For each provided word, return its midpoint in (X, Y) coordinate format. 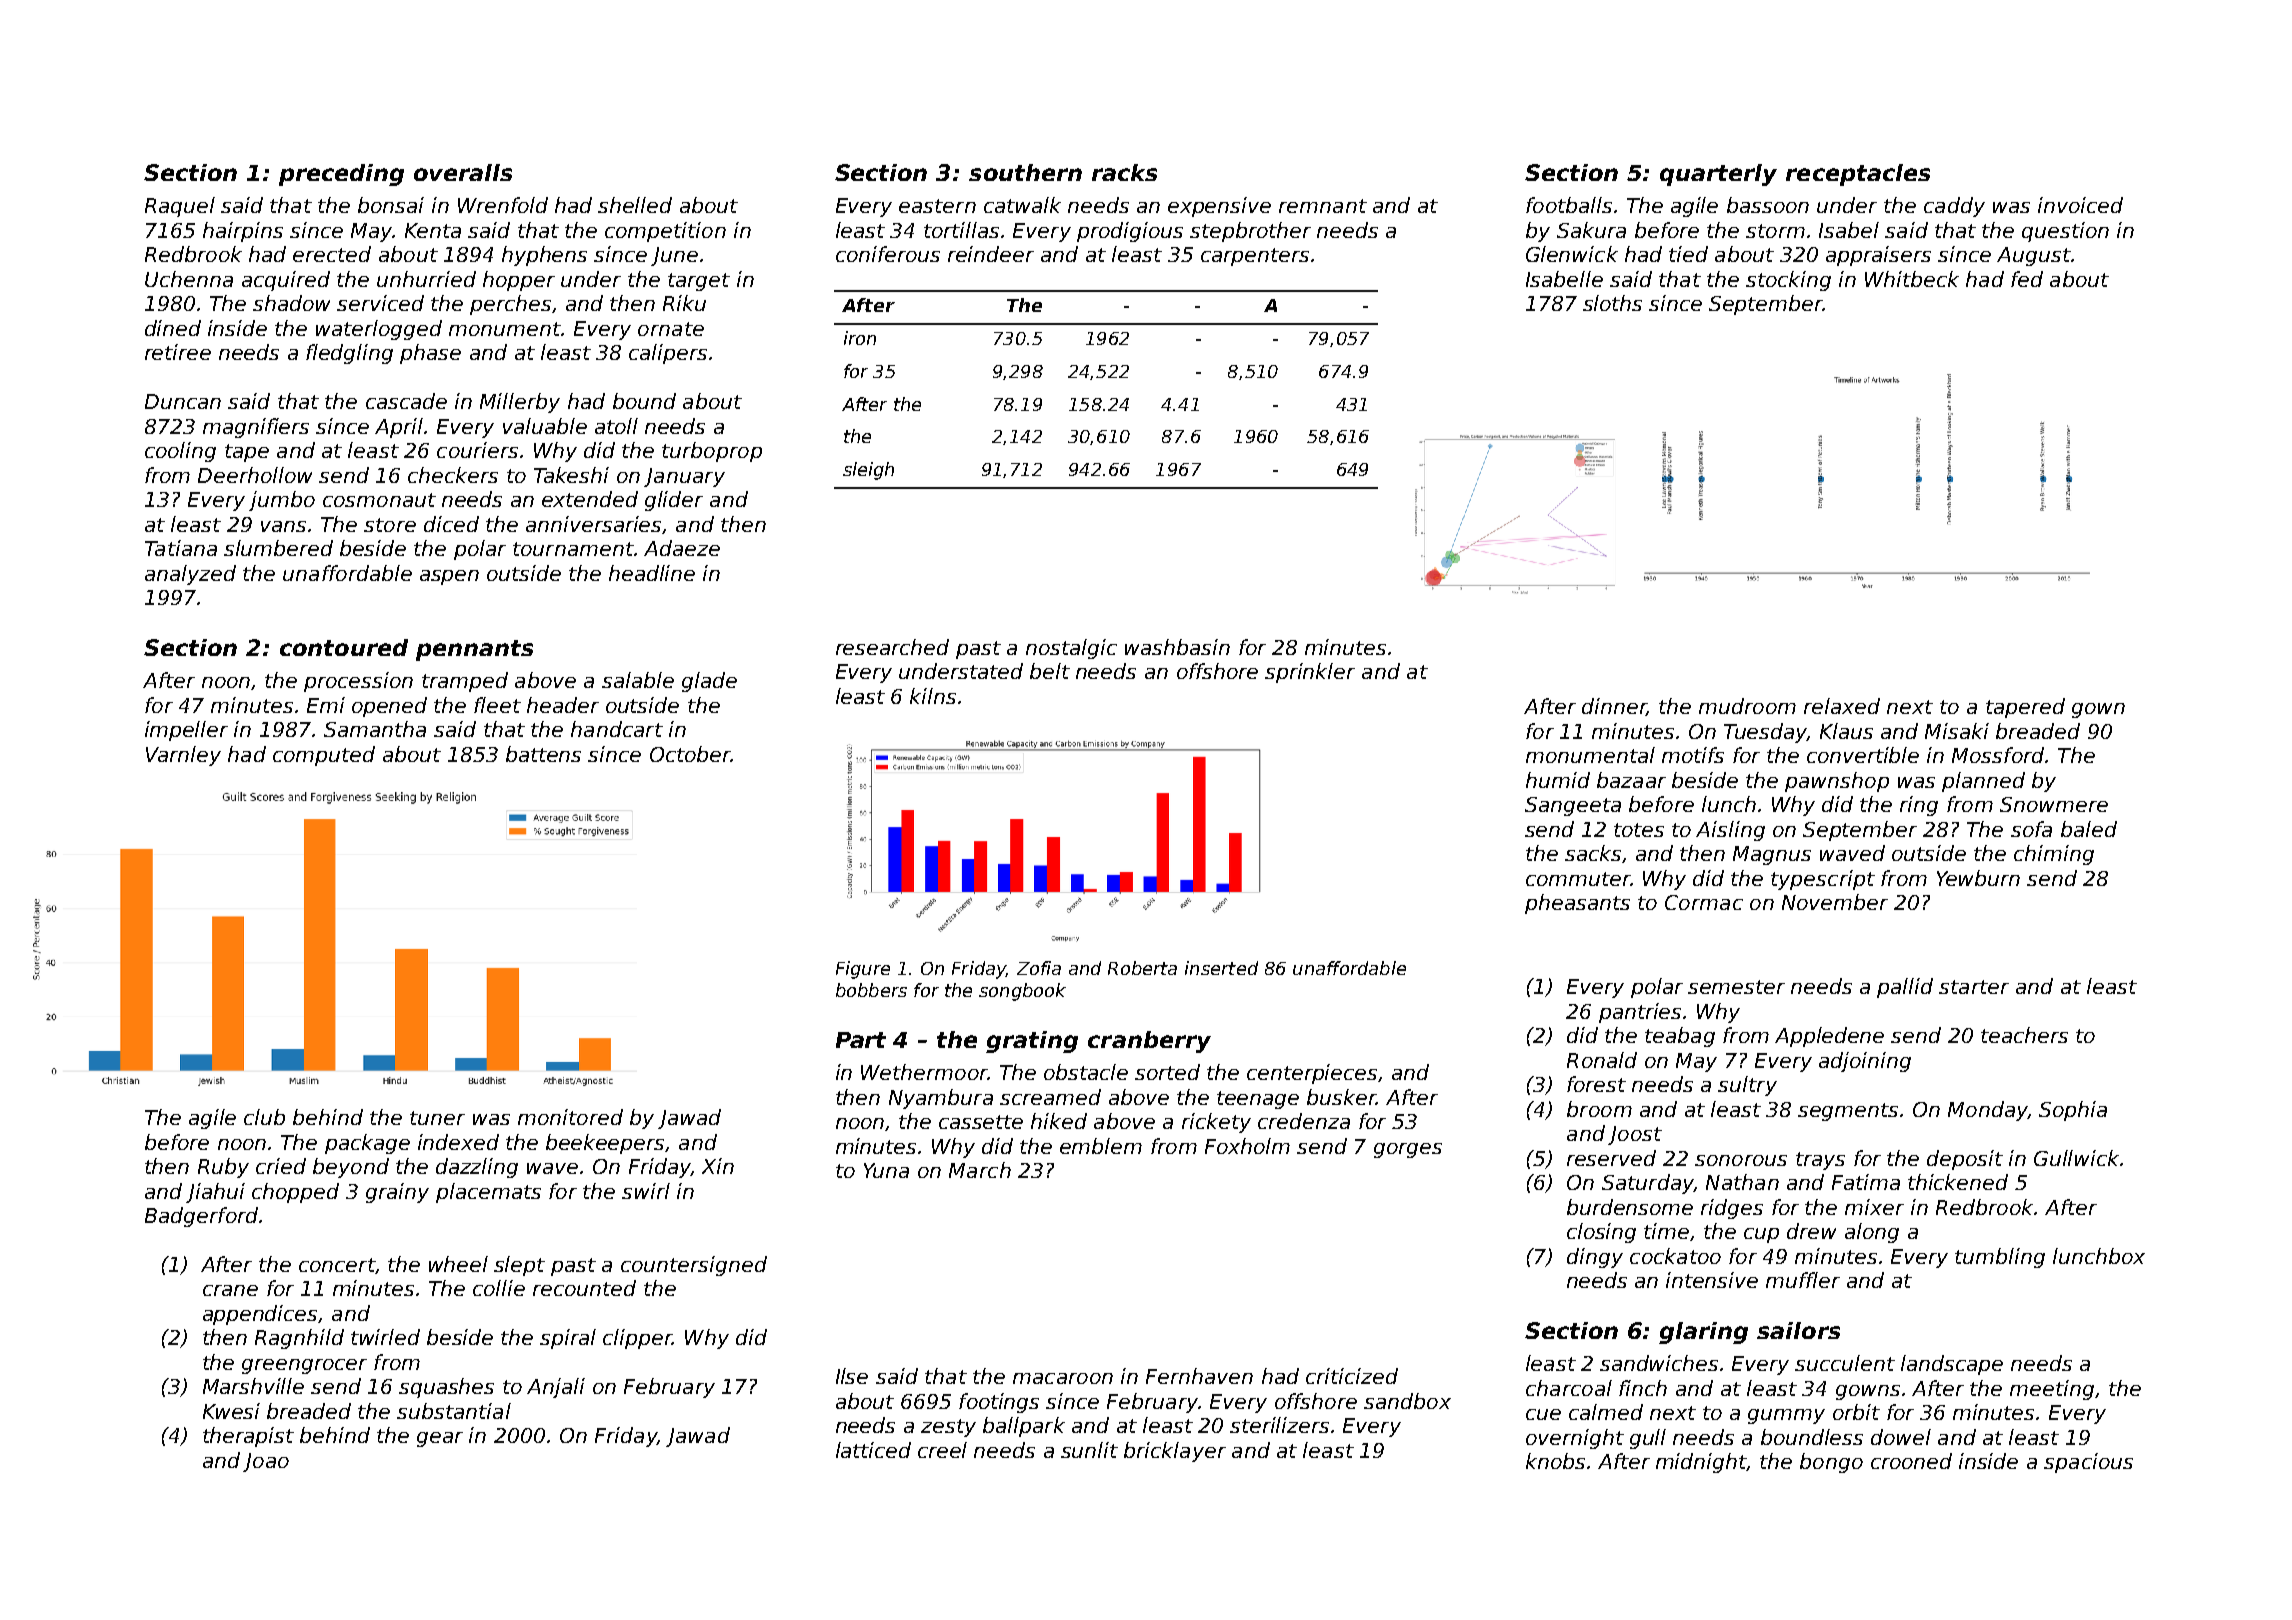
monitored (570, 1117)
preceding (341, 175)
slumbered (278, 548)
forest (1596, 1084)
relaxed (1842, 706)
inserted (1221, 968)
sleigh (868, 471)
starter (1974, 987)
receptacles (1858, 175)
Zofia (1039, 968)
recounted (584, 1288)
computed (324, 756)
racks (1124, 172)
